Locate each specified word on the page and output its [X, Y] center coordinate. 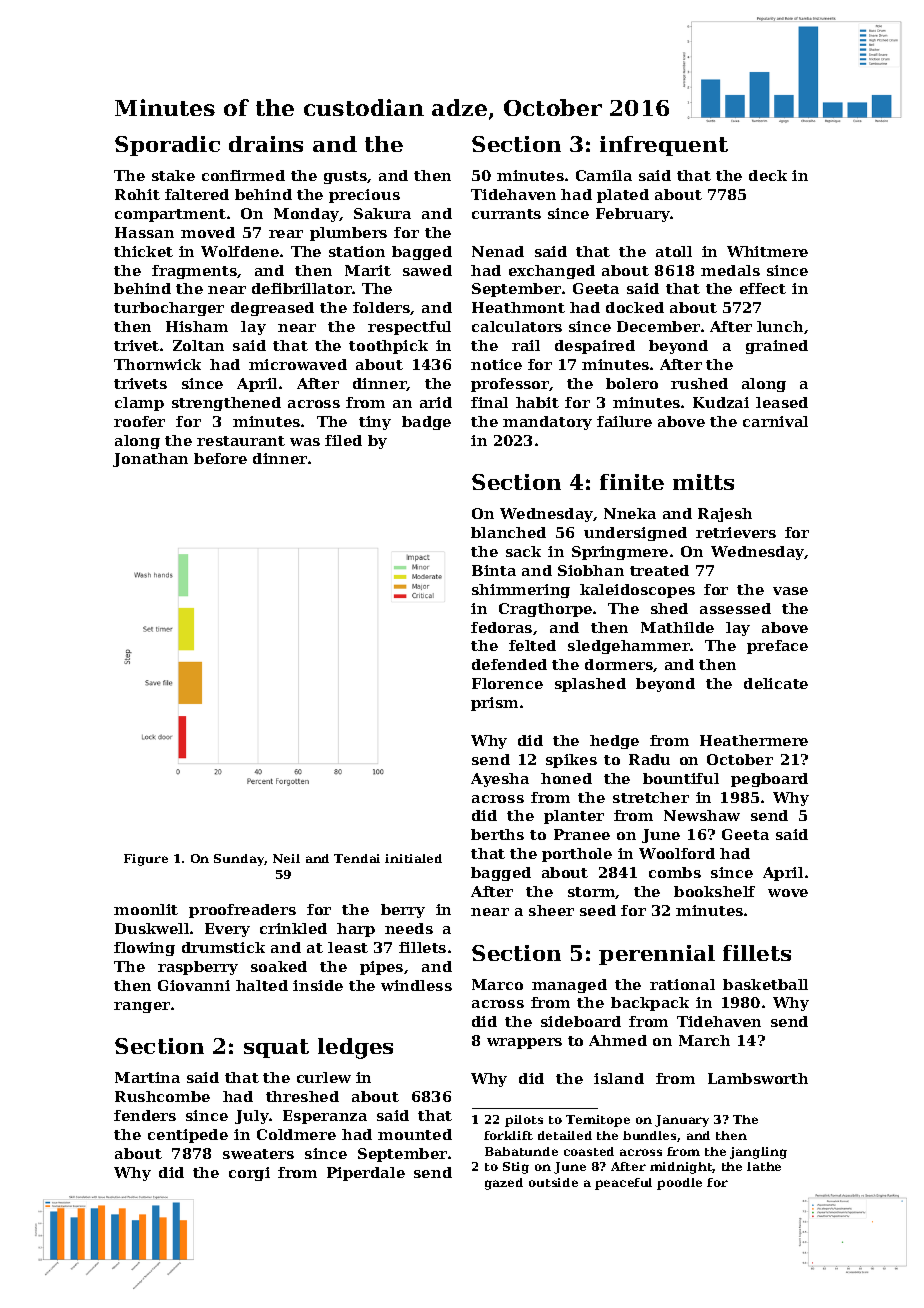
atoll [674, 251]
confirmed [243, 175]
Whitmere [767, 251]
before [220, 458]
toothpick [388, 347]
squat [276, 1048]
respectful [409, 328]
